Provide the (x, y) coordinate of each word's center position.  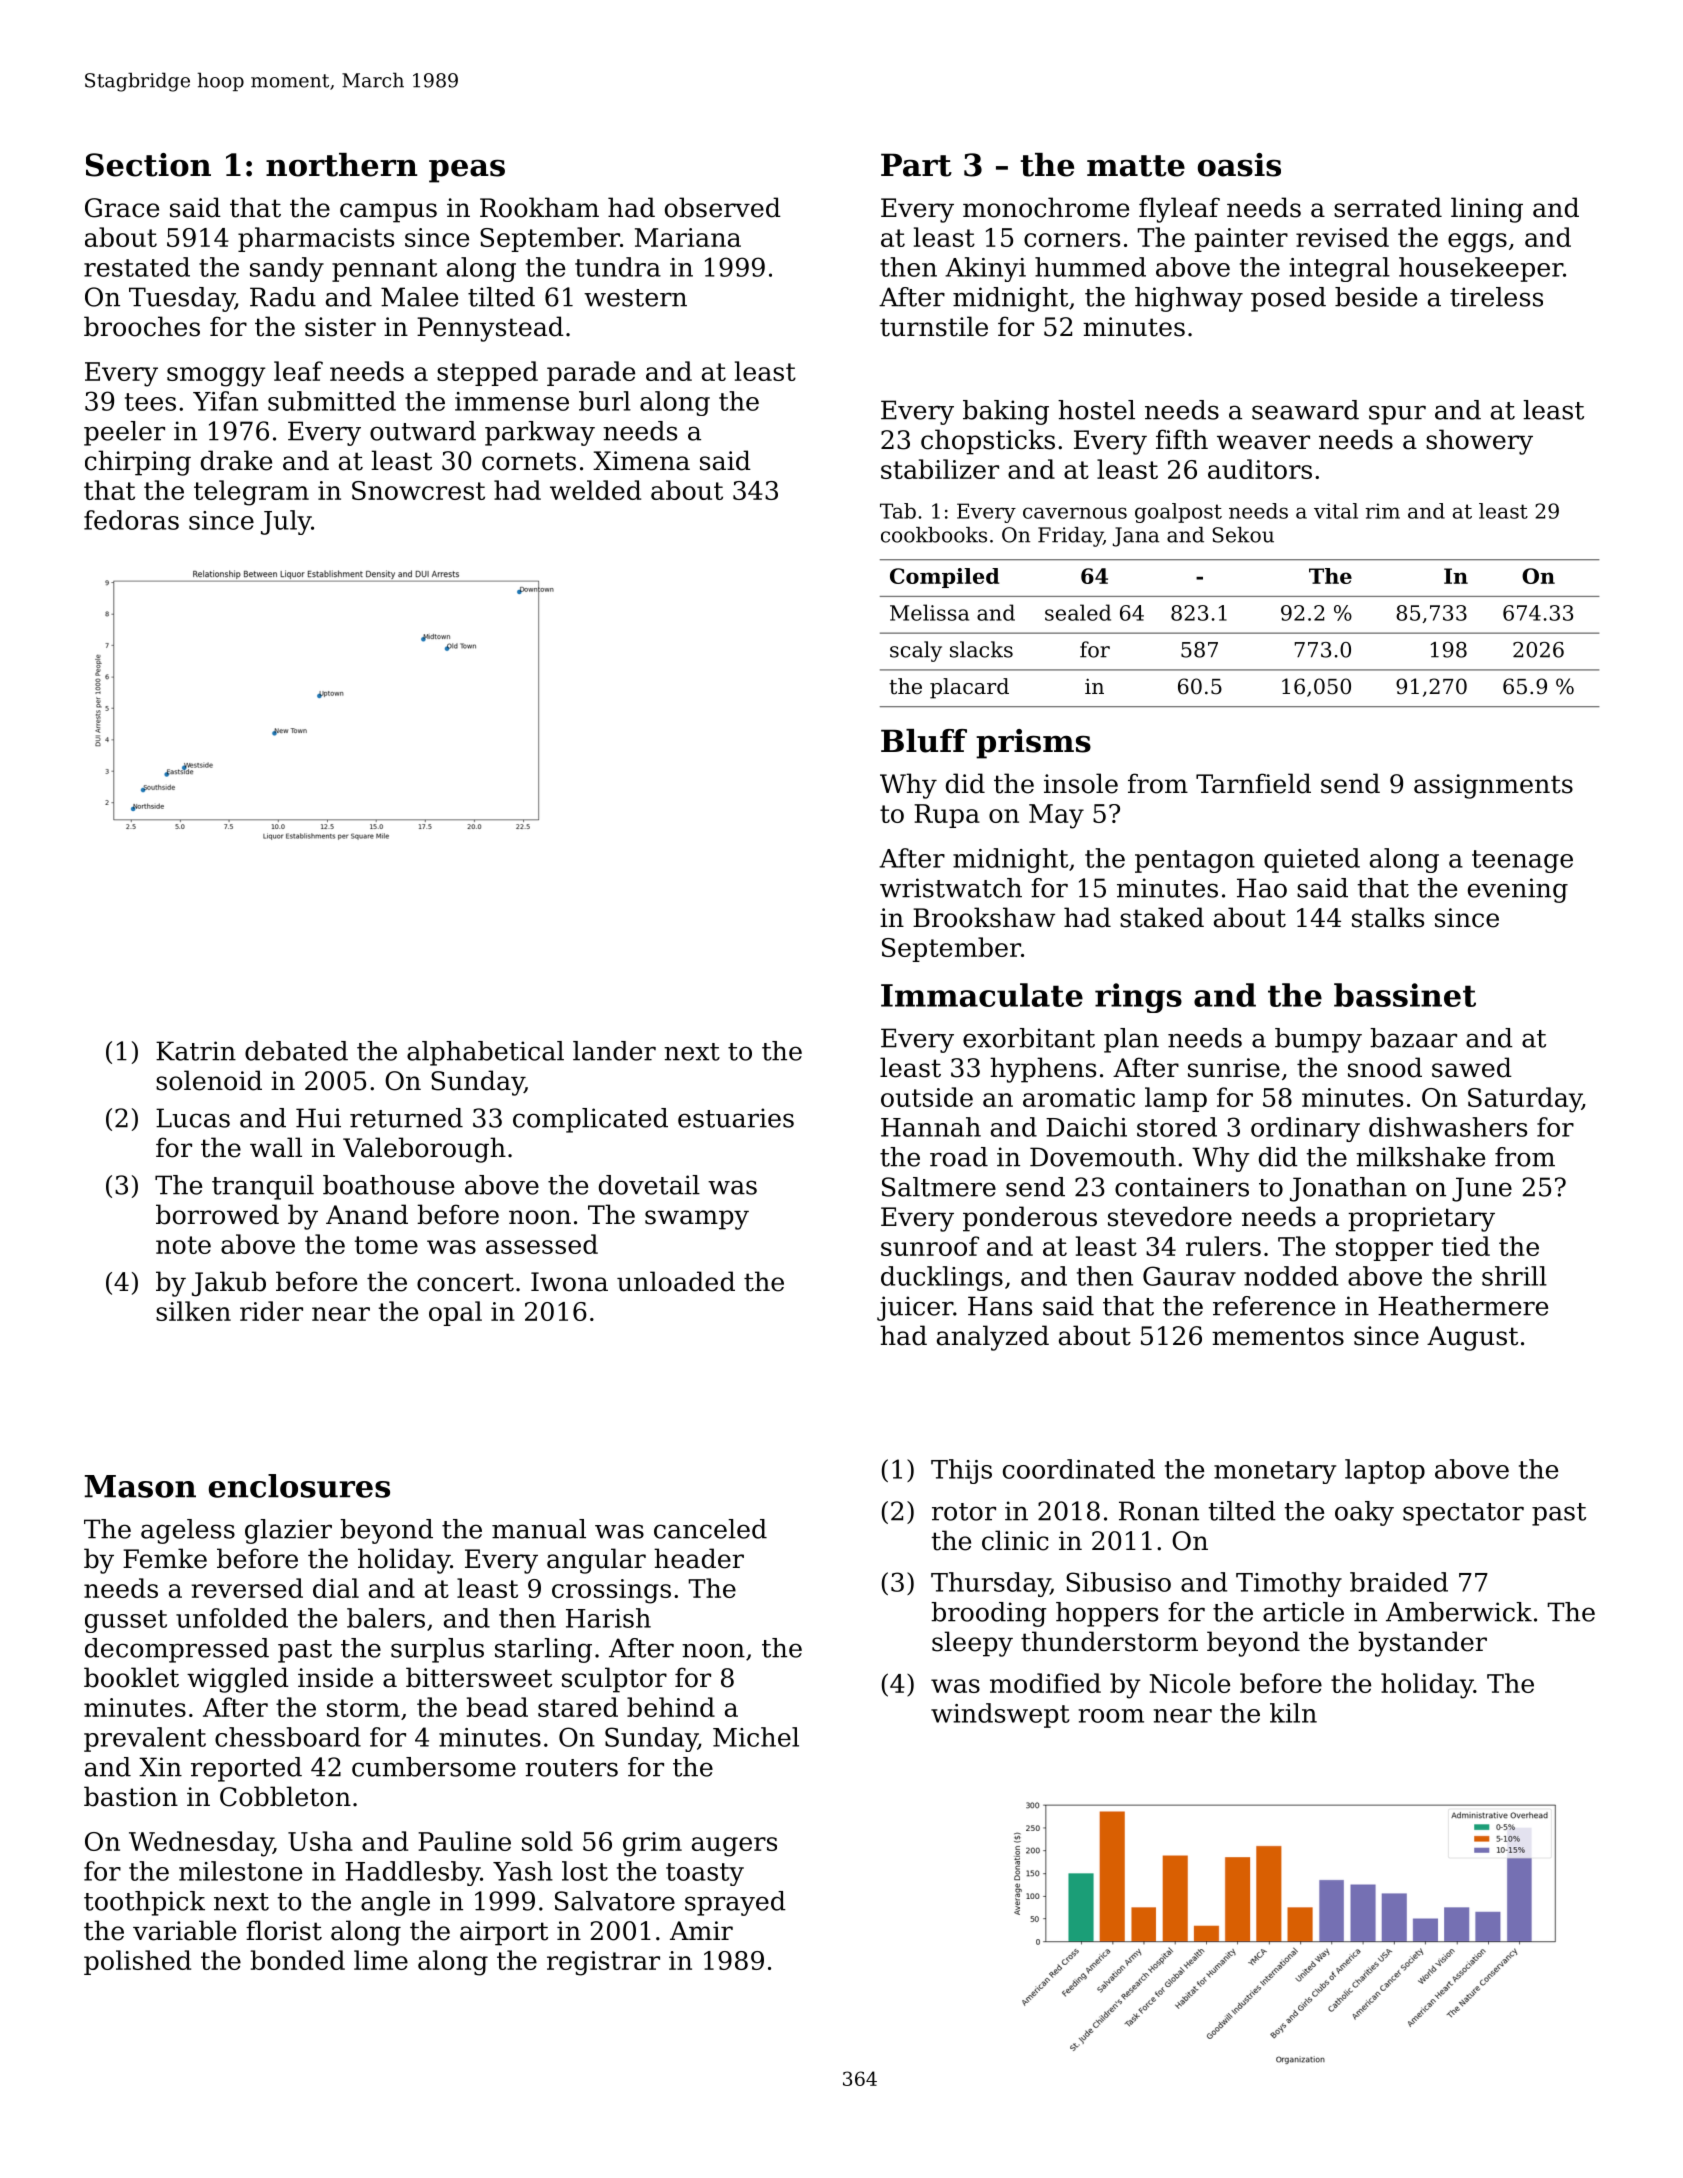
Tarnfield (1253, 783)
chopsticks (988, 442)
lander (614, 1051)
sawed (1472, 1067)
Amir (701, 1930)
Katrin (196, 1051)
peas (467, 171)
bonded (298, 1960)
